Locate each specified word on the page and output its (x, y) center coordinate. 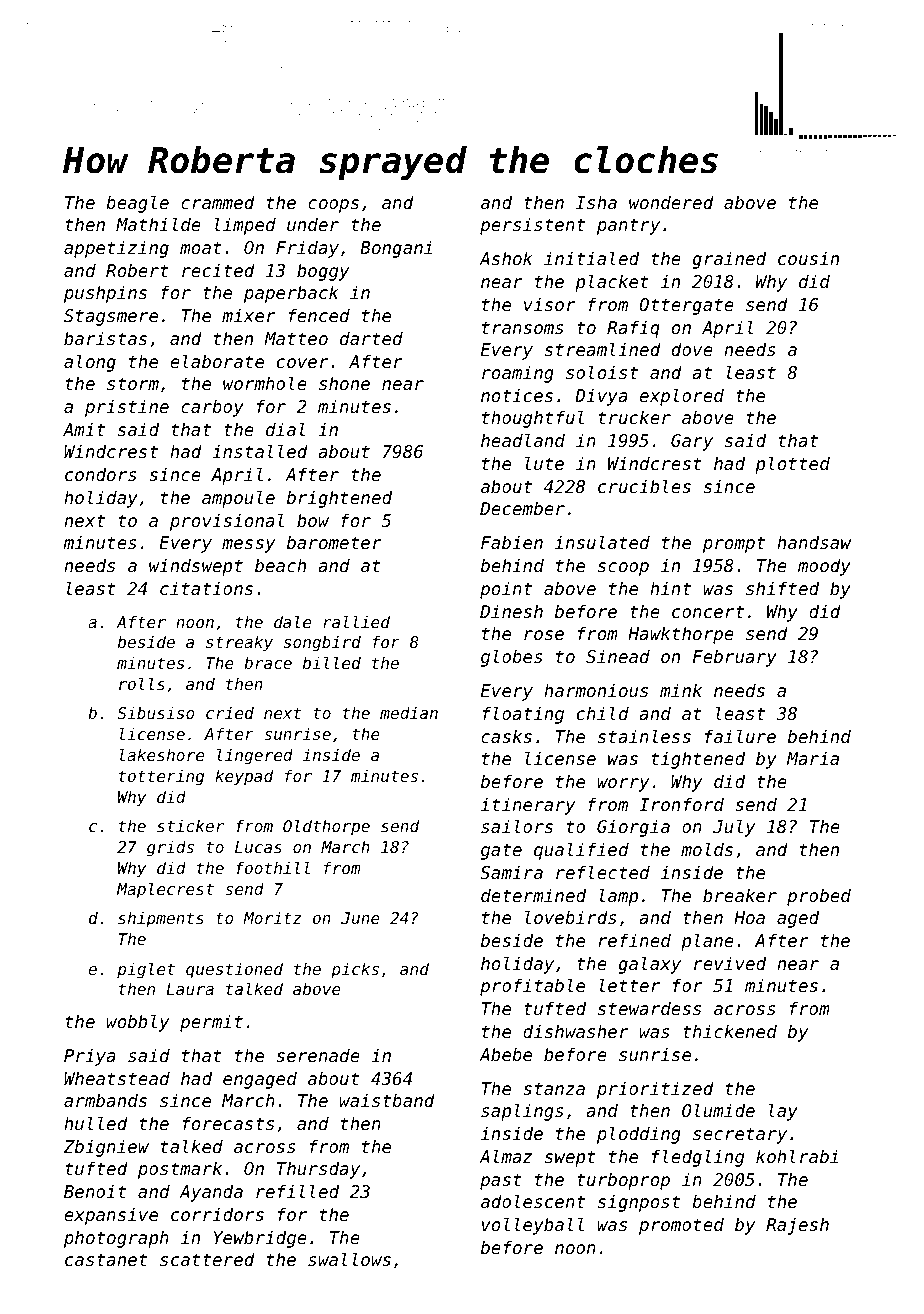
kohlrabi (797, 1156)
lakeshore (162, 754)
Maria (813, 758)
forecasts (228, 1123)
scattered (207, 1259)
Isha (596, 202)
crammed (218, 202)
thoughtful (533, 419)
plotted (792, 465)
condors (101, 474)
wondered (671, 202)
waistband (387, 1100)
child (603, 713)
